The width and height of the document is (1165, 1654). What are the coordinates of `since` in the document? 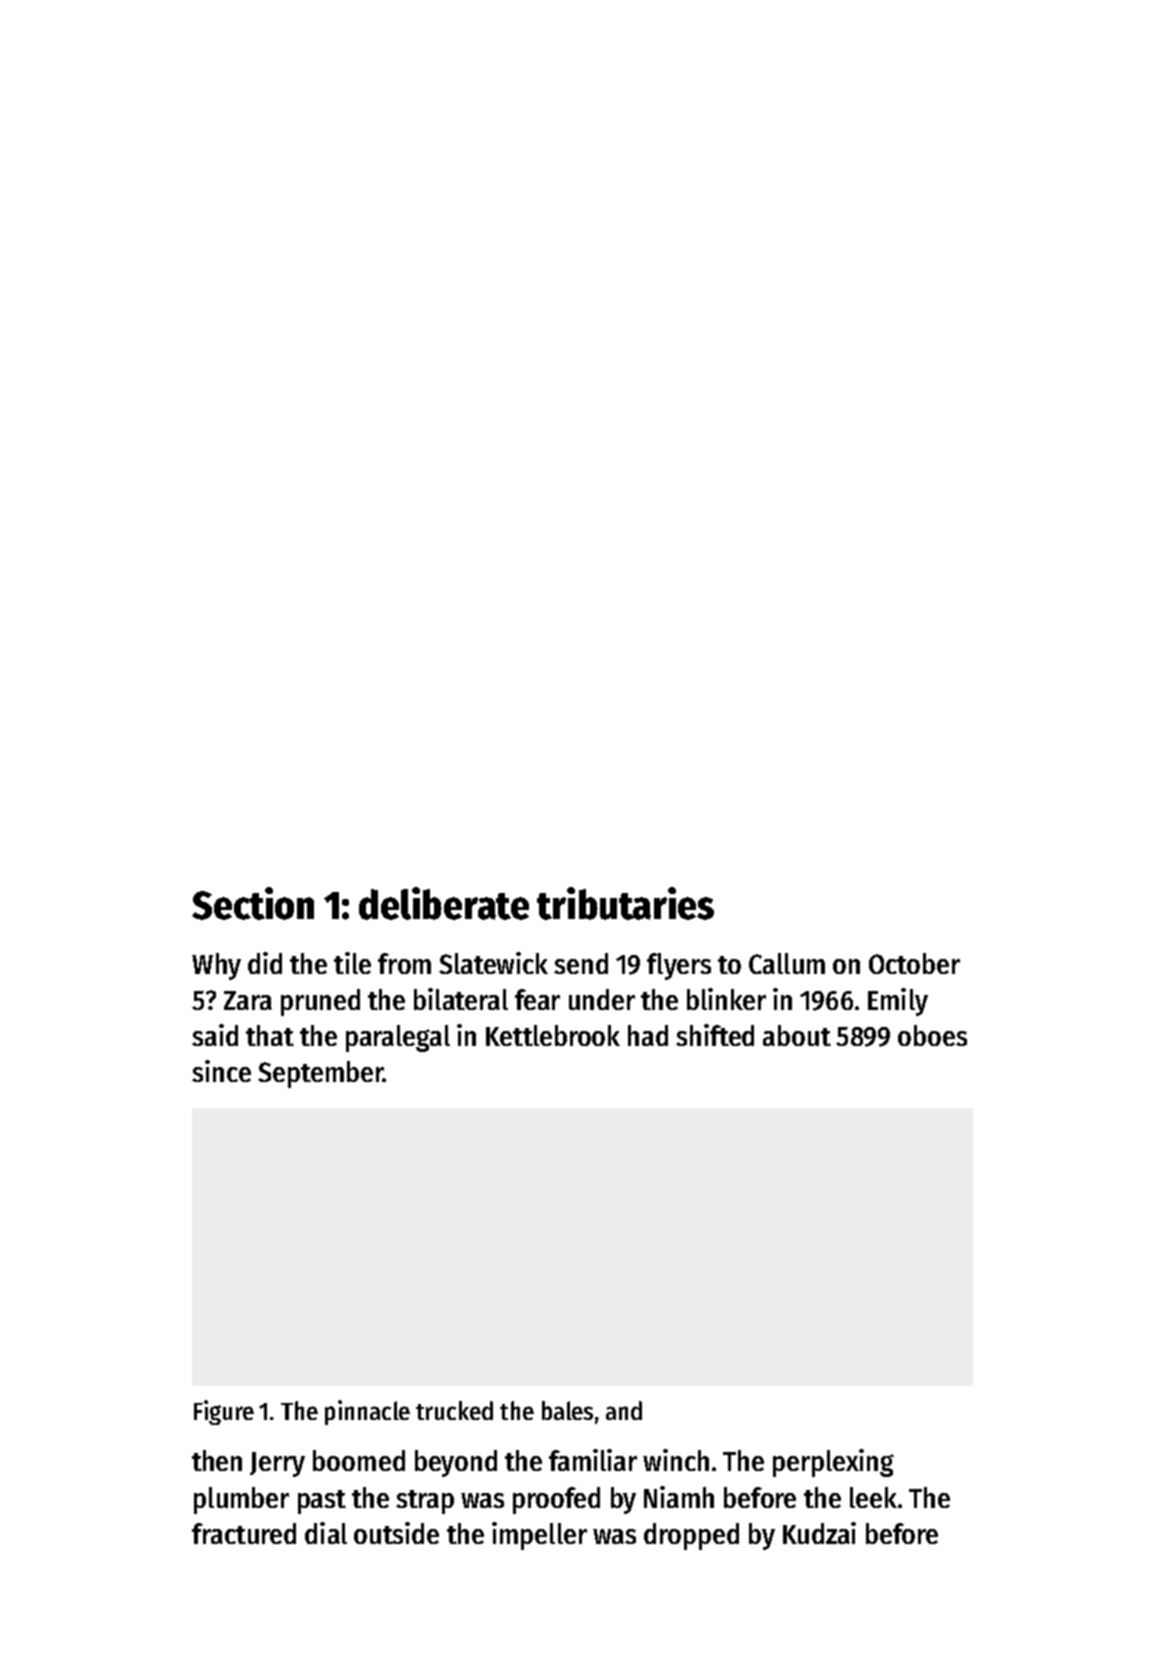 It's located at (221, 1071).
